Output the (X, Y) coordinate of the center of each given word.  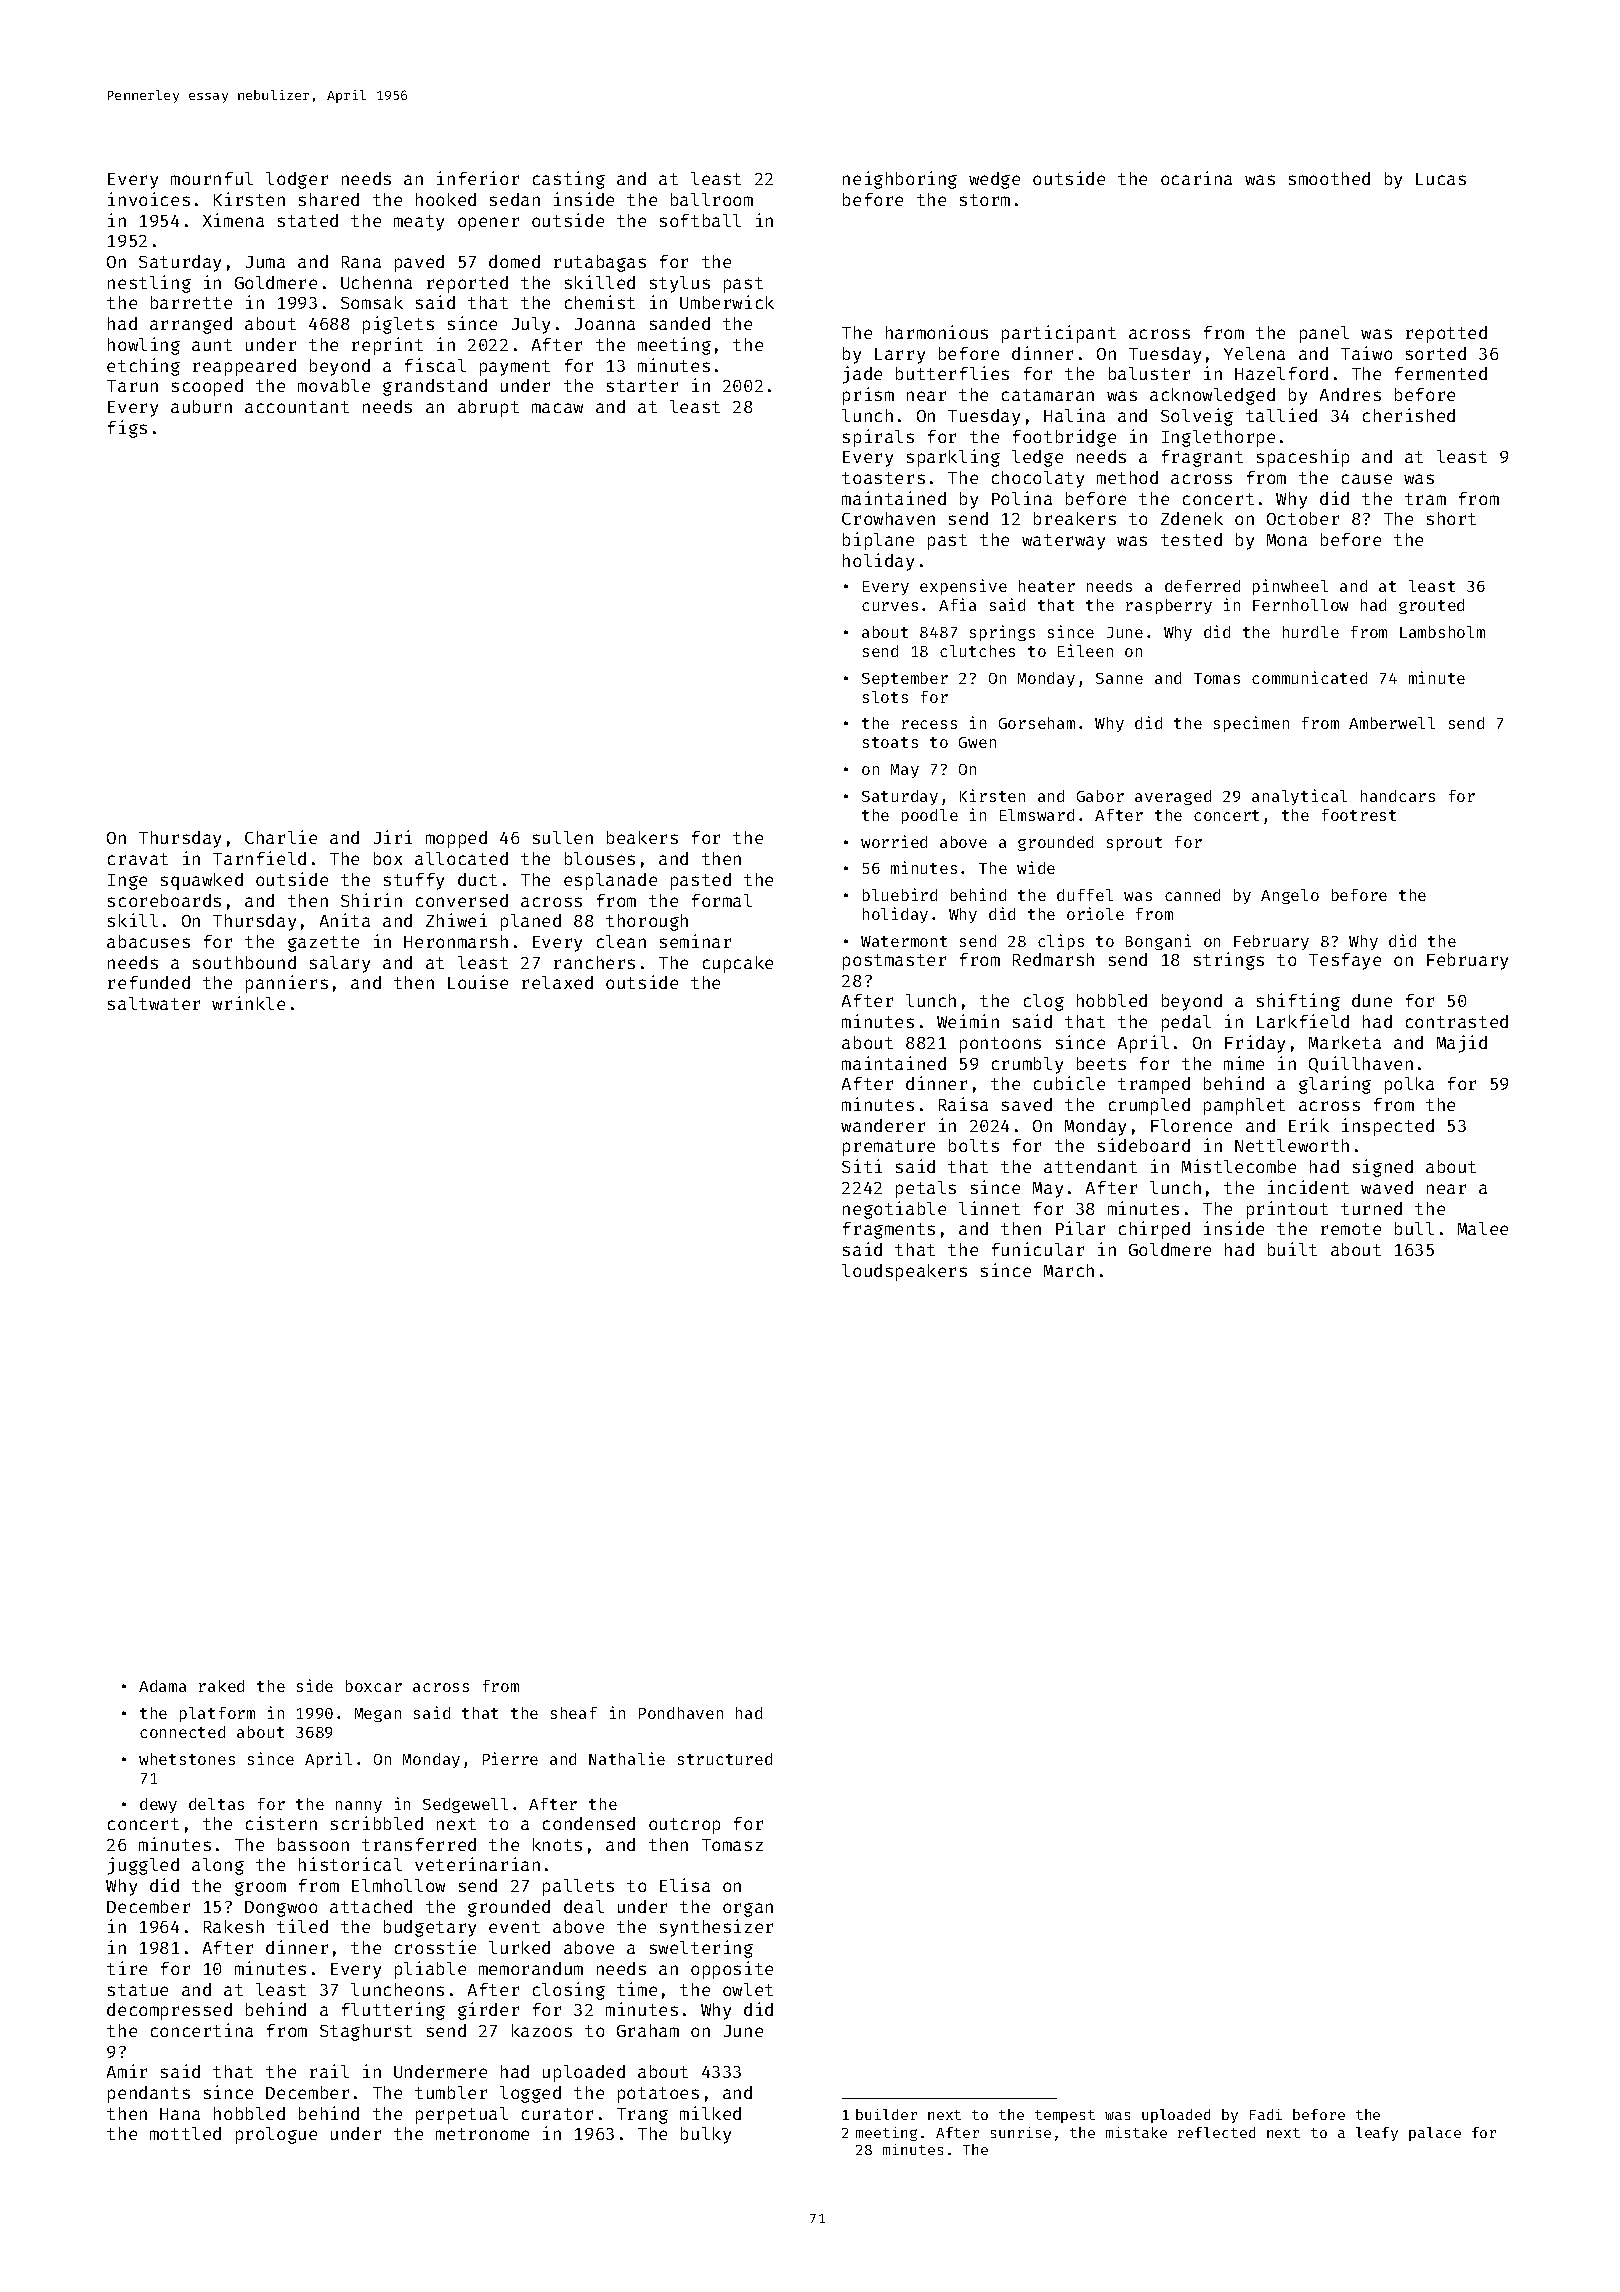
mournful (212, 178)
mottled (185, 2133)
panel (1324, 334)
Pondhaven (681, 1713)
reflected (1216, 2132)
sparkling (953, 458)
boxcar (374, 1686)
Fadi (1266, 2114)
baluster (1149, 373)
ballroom (712, 199)
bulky (706, 2135)
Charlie (281, 837)
